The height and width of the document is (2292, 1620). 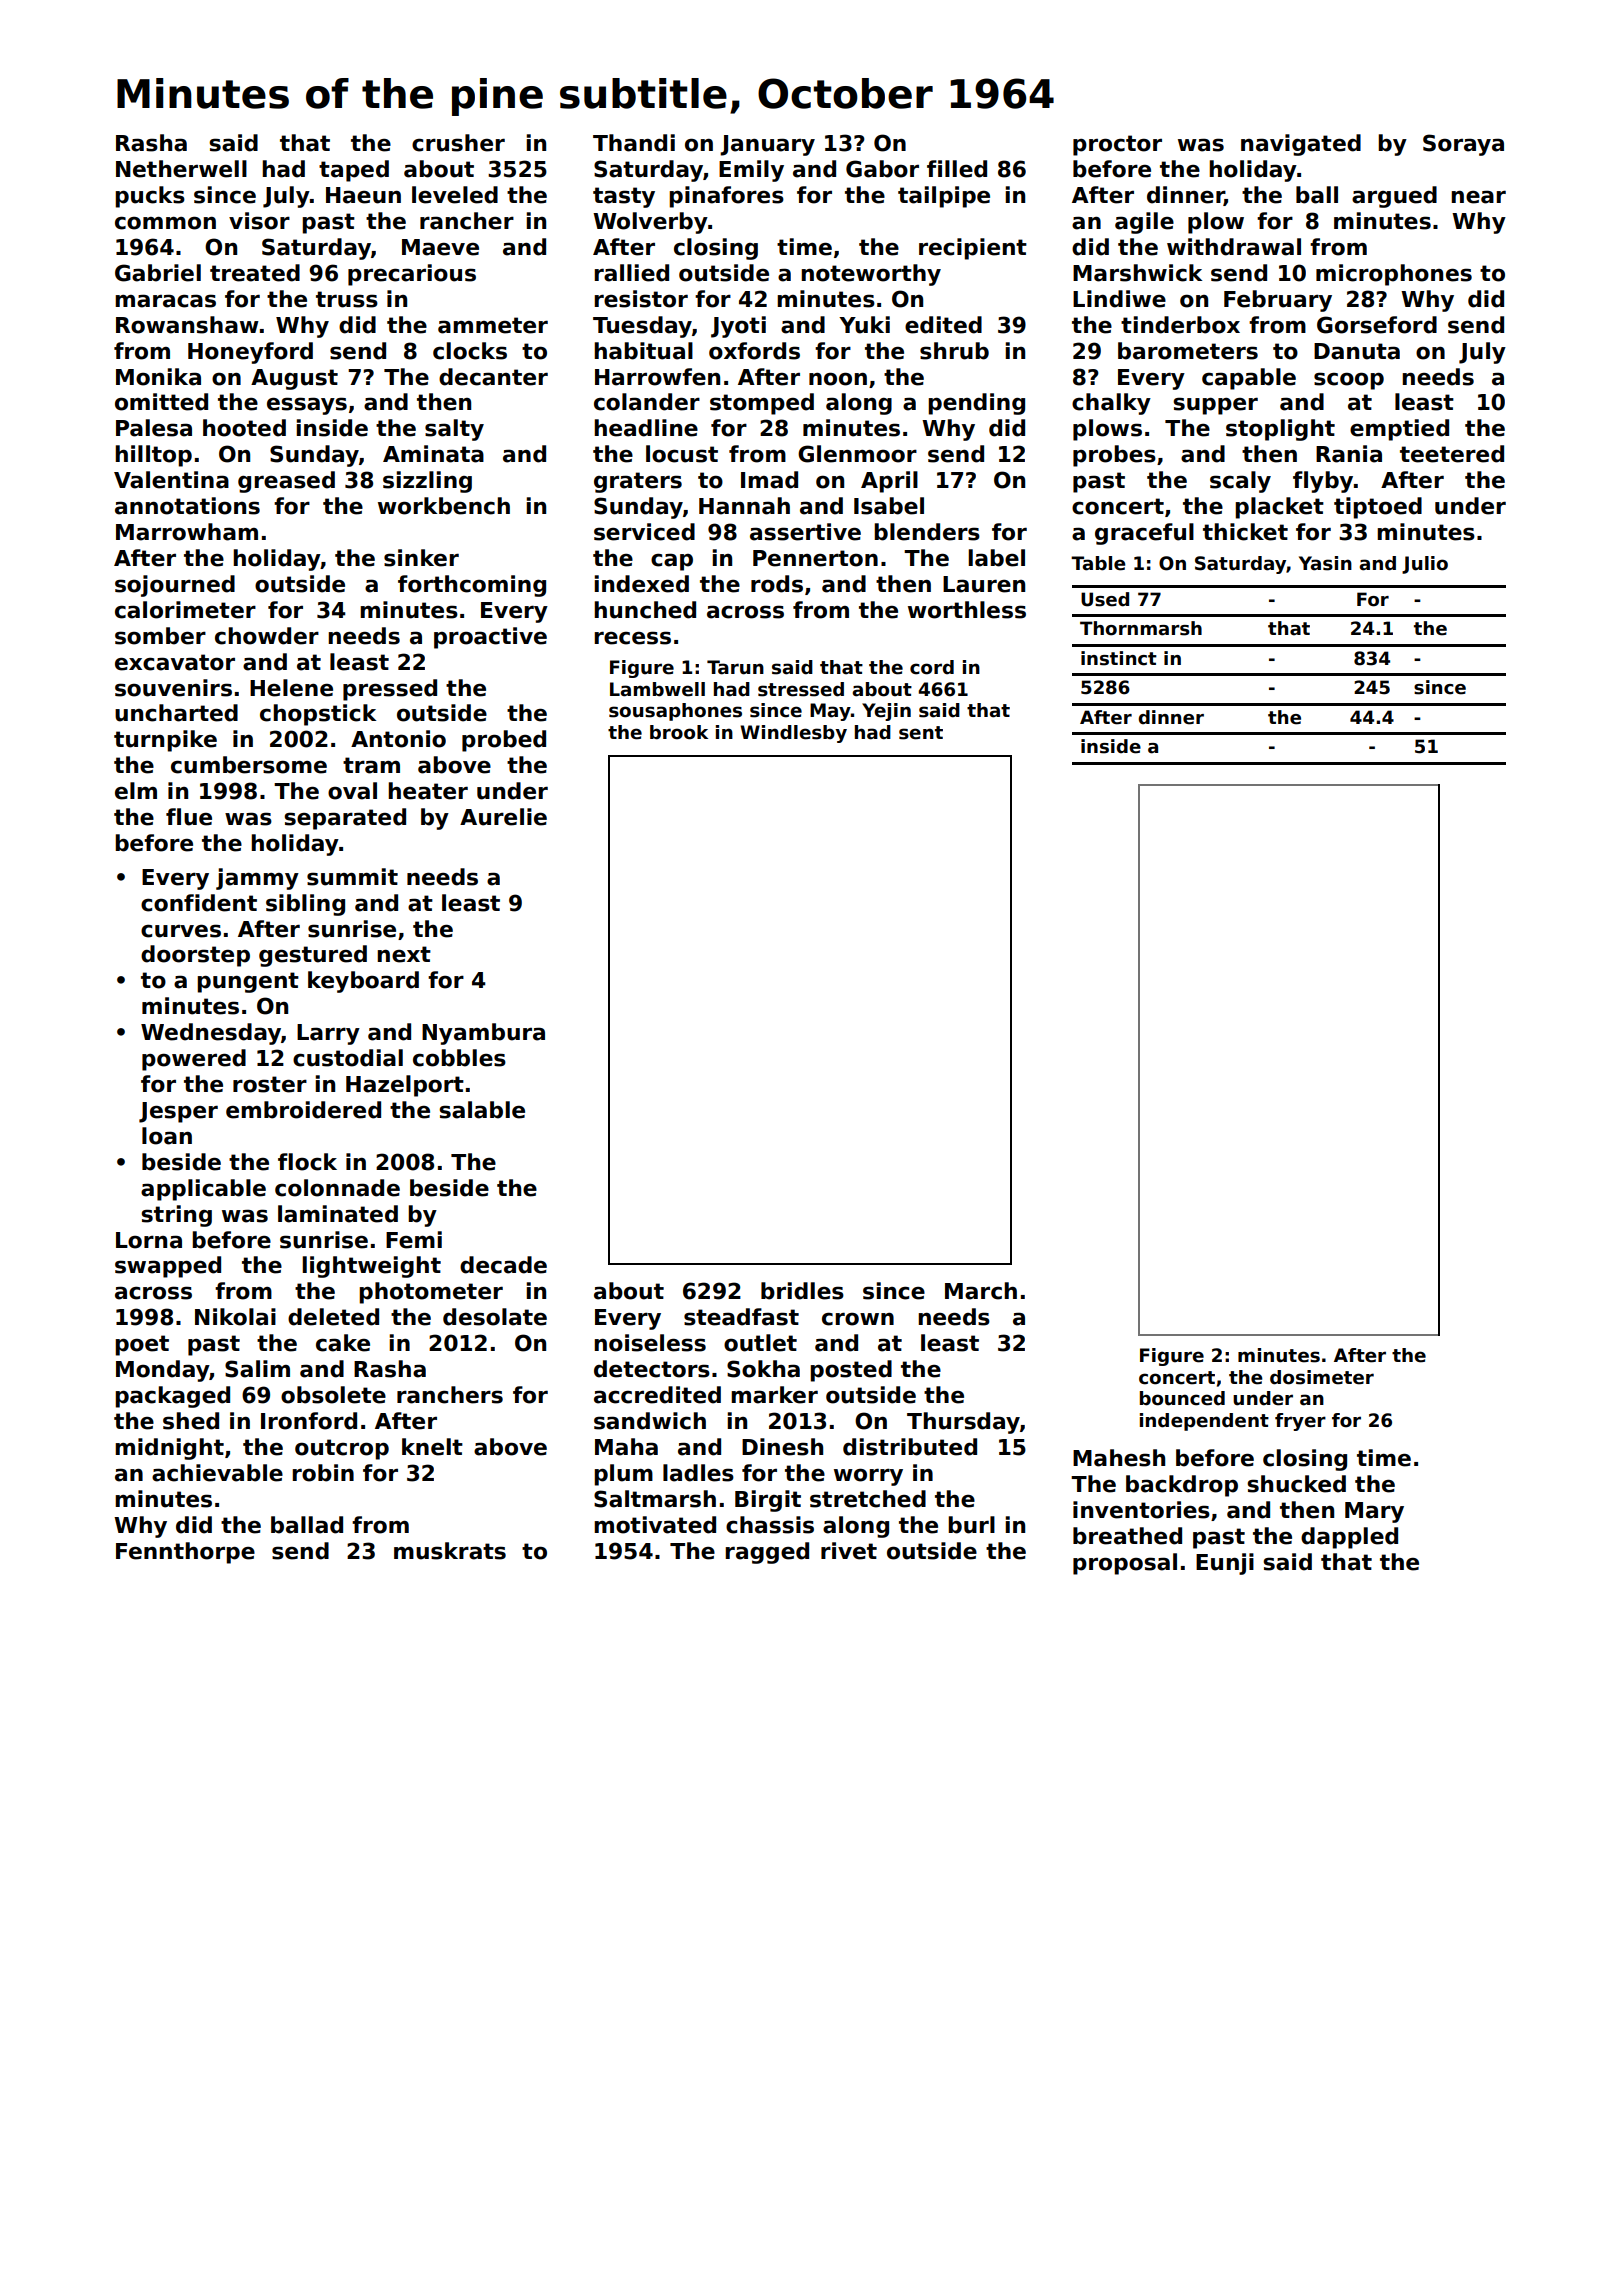 What do you see at coordinates (886, 712) in the document?
I see `Yejin` at bounding box center [886, 712].
